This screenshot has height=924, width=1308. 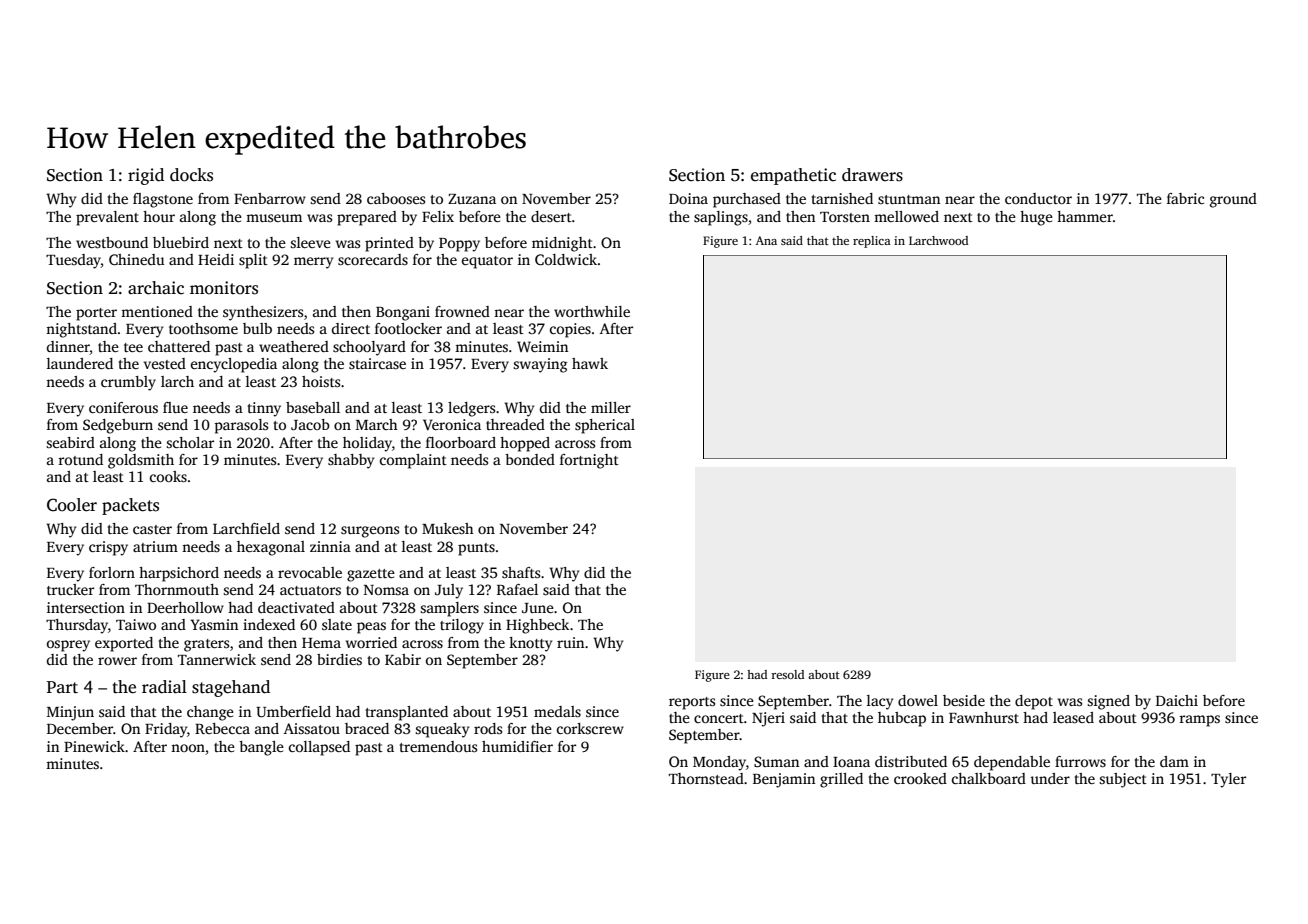 I want to click on Tuesday, so click(x=73, y=261).
